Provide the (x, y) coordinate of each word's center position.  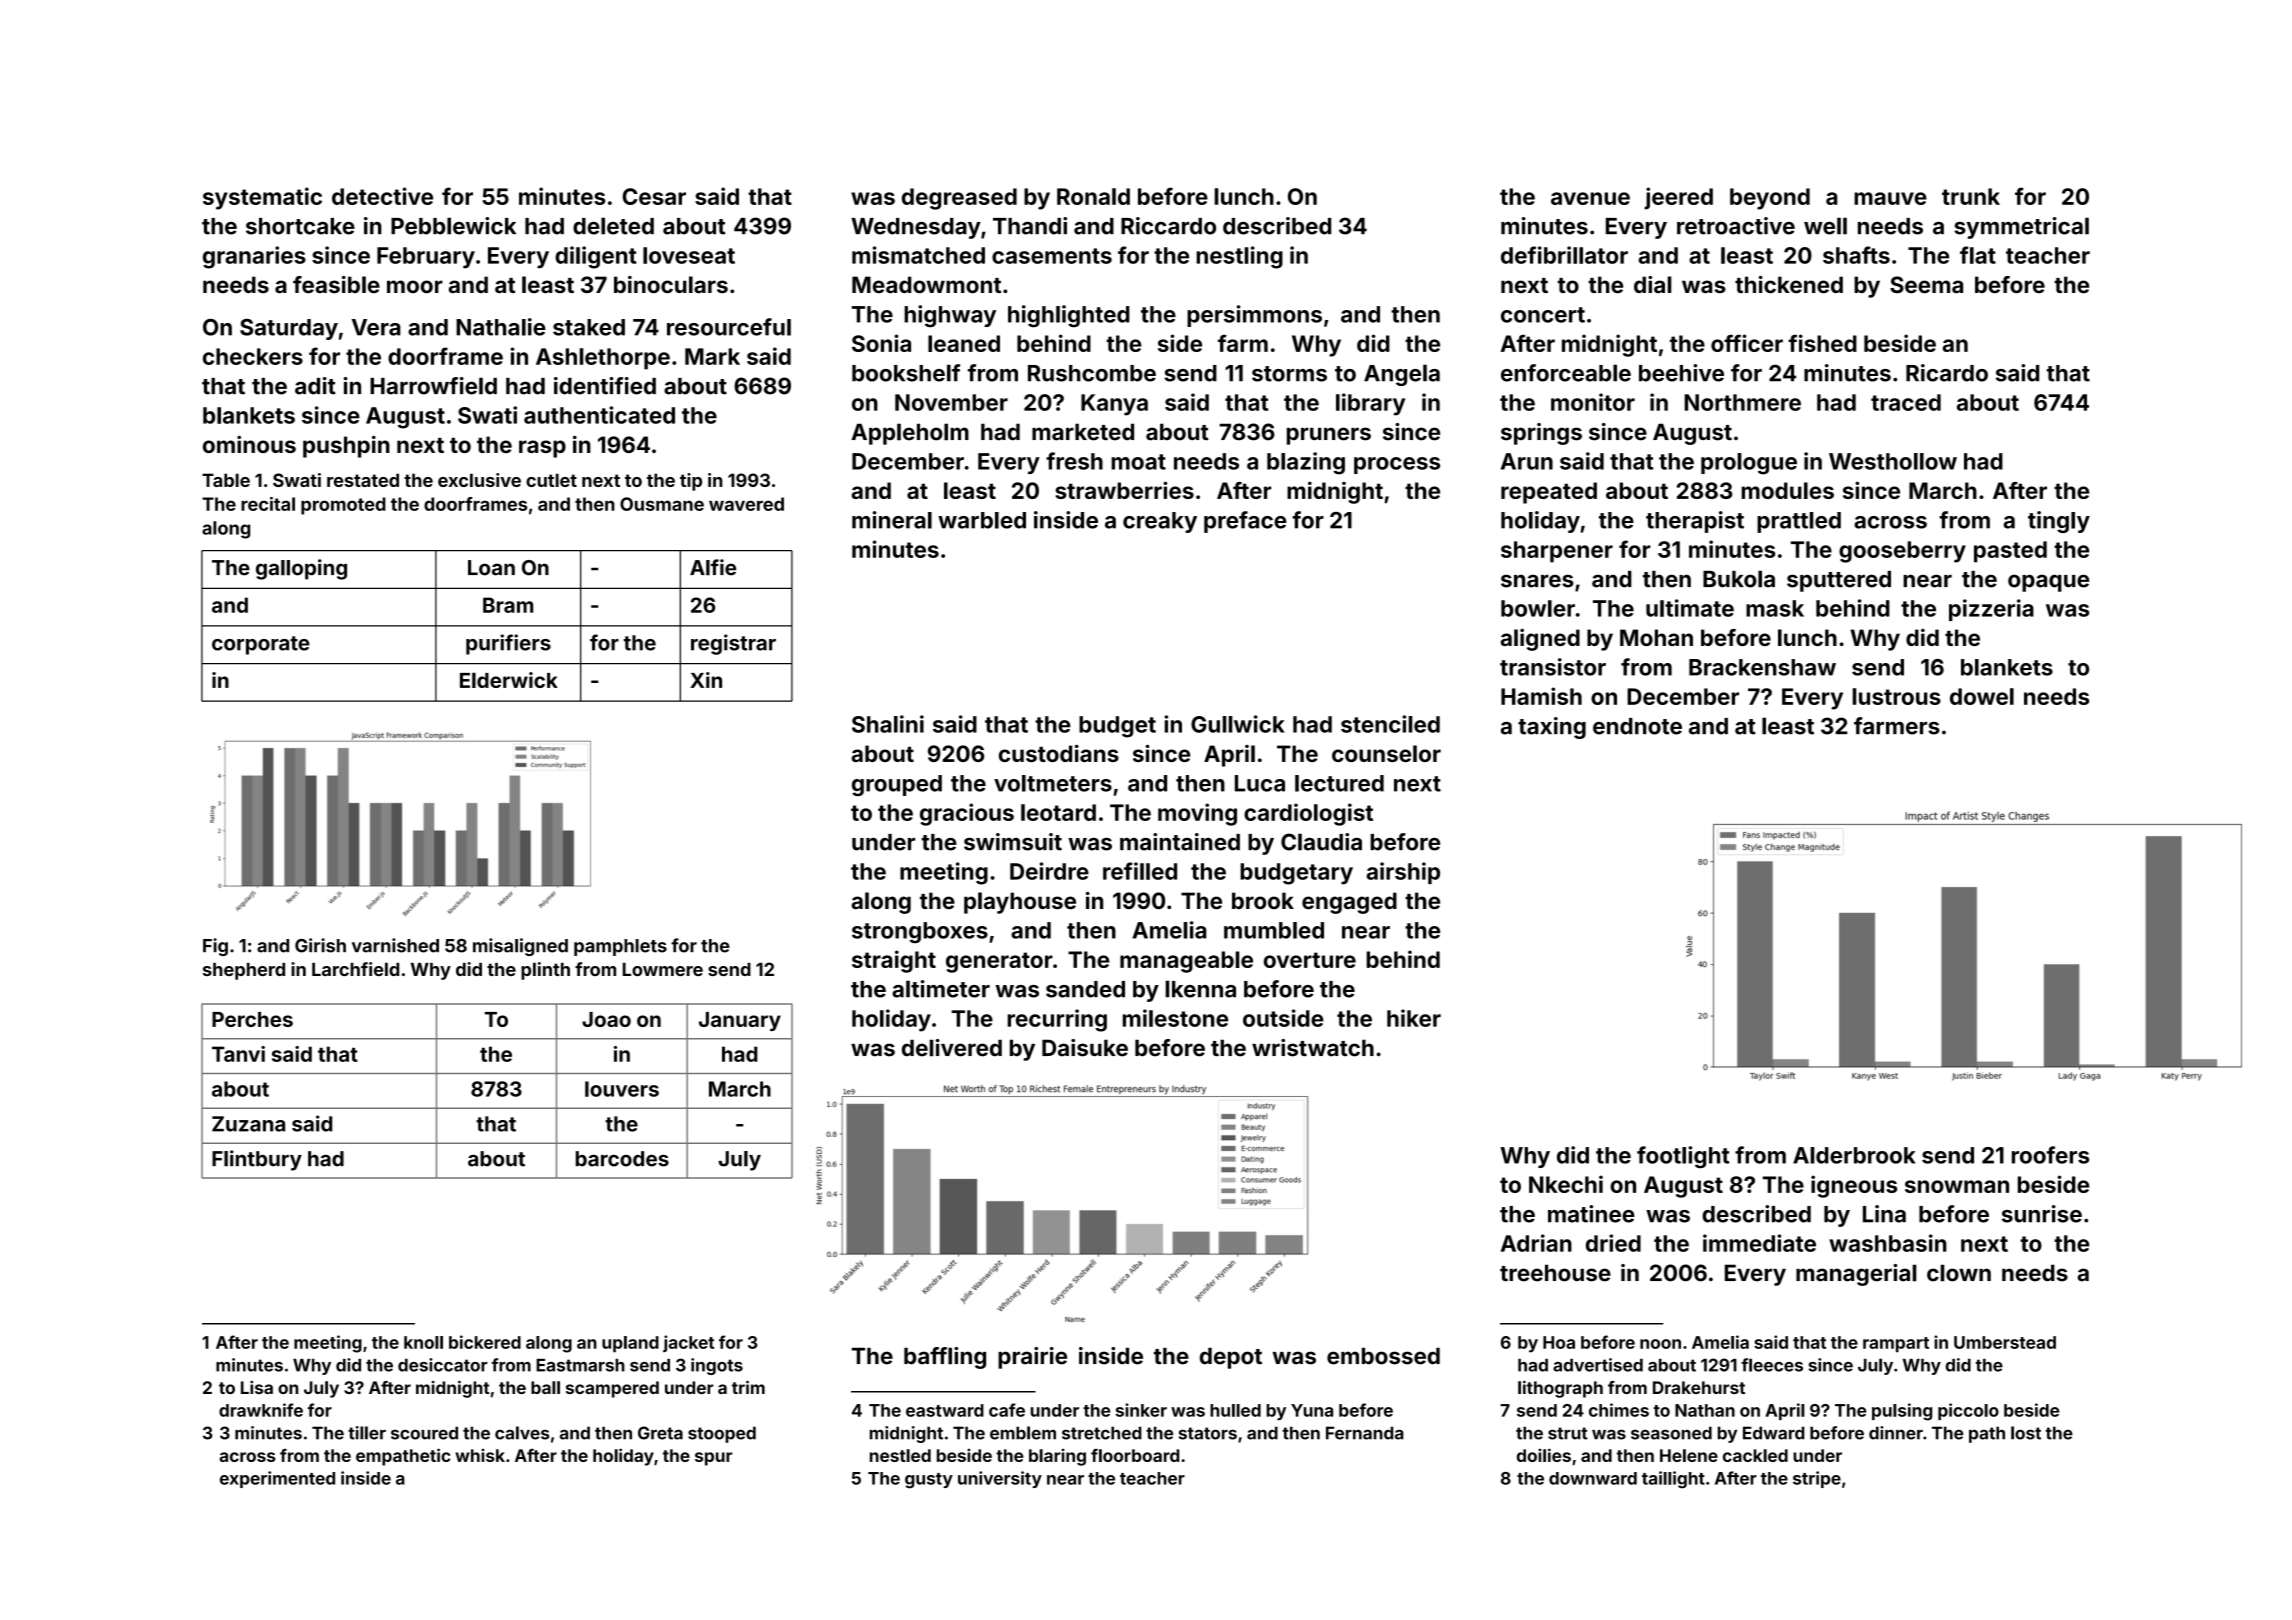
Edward (1774, 1433)
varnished (395, 945)
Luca (1260, 783)
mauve (1890, 198)
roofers (2050, 1155)
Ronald (1093, 196)
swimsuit (1013, 842)
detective (382, 196)
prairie (1032, 1358)
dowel (1982, 696)
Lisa (257, 1387)
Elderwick (509, 680)
